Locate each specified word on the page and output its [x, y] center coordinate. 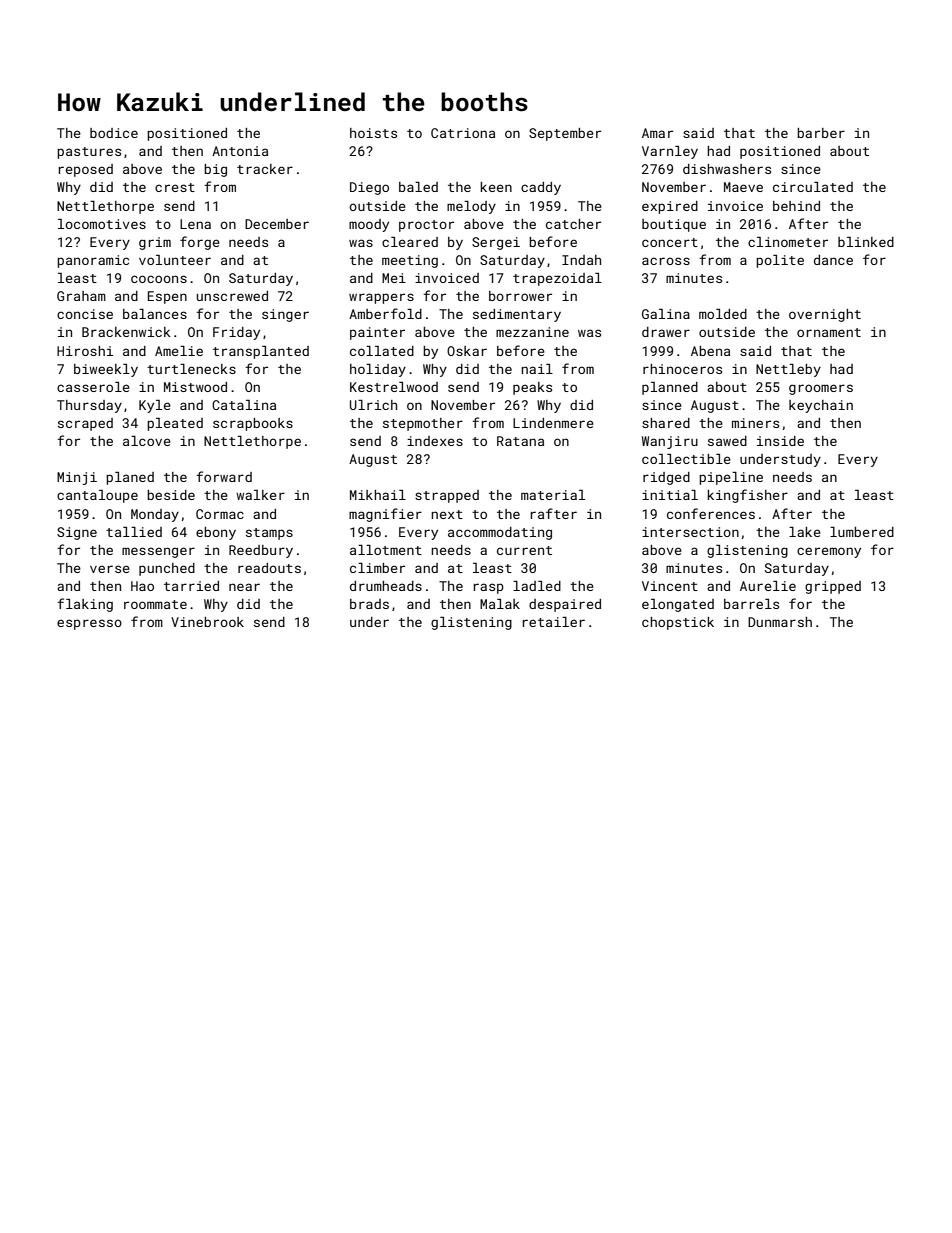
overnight [825, 315]
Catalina [244, 405]
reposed [86, 170]
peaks [532, 388]
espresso [89, 624]
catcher [573, 224]
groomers [821, 389]
